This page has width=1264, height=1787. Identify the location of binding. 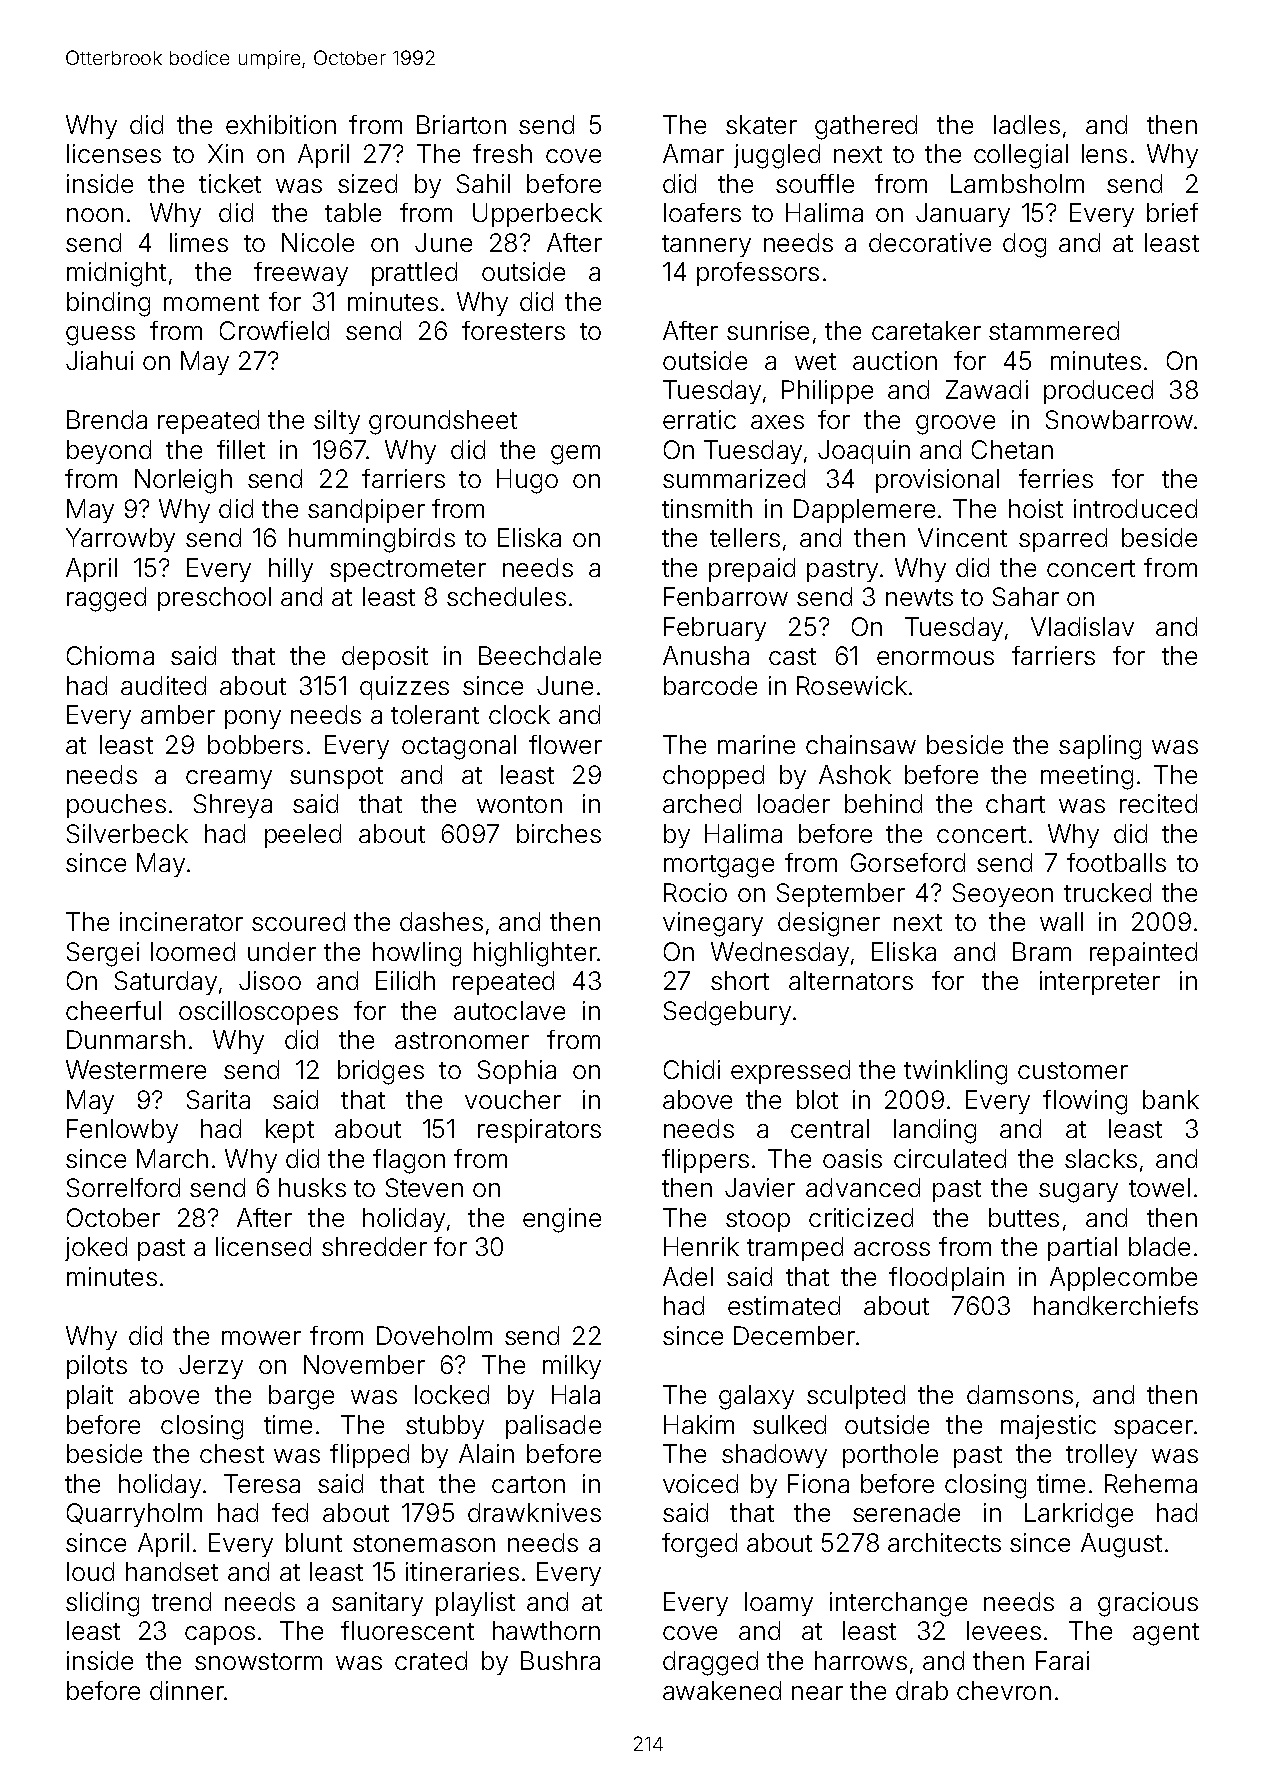
(108, 304).
